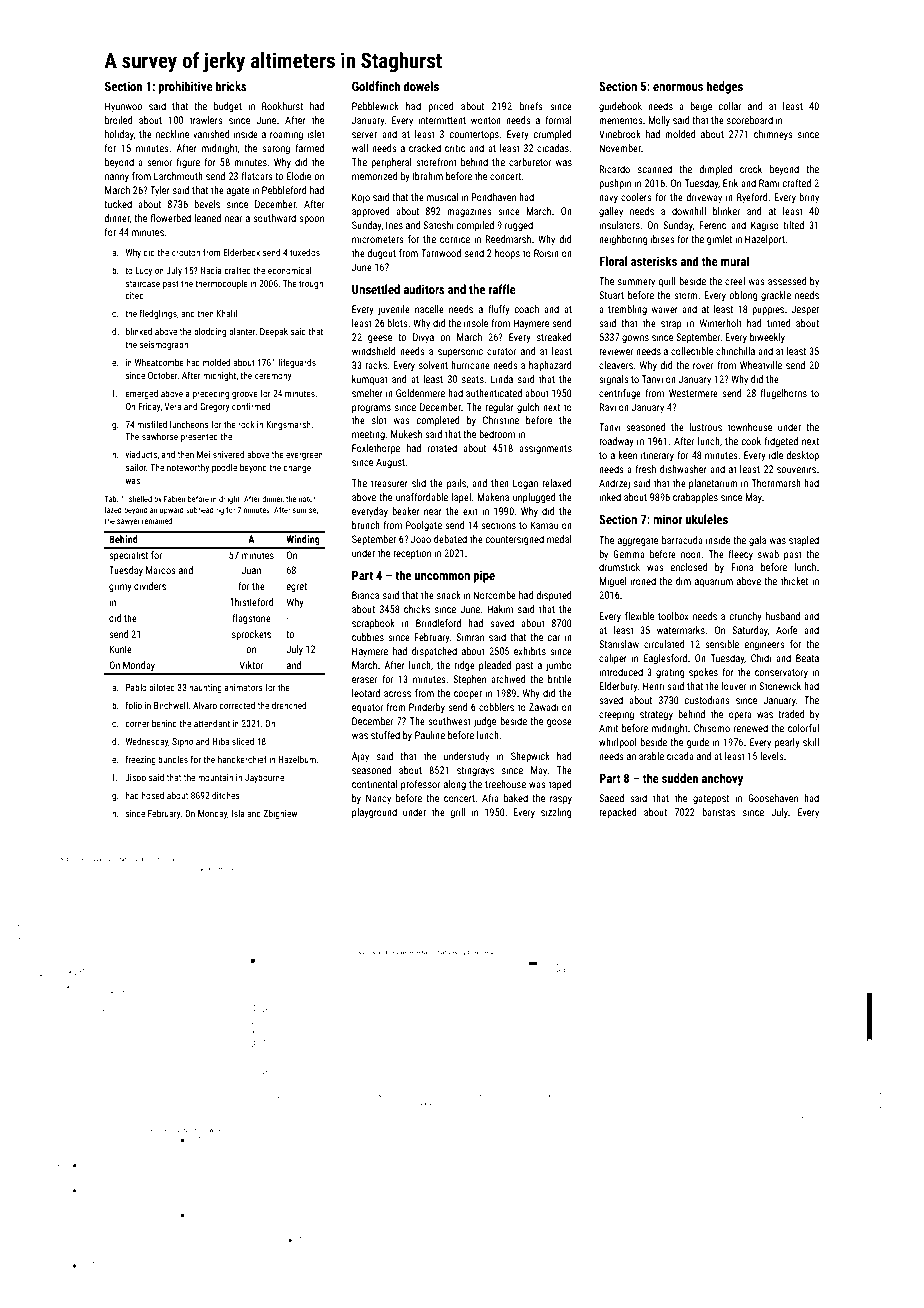  Describe the element at coordinates (282, 106) in the page. I see `Rookhurst` at that location.
